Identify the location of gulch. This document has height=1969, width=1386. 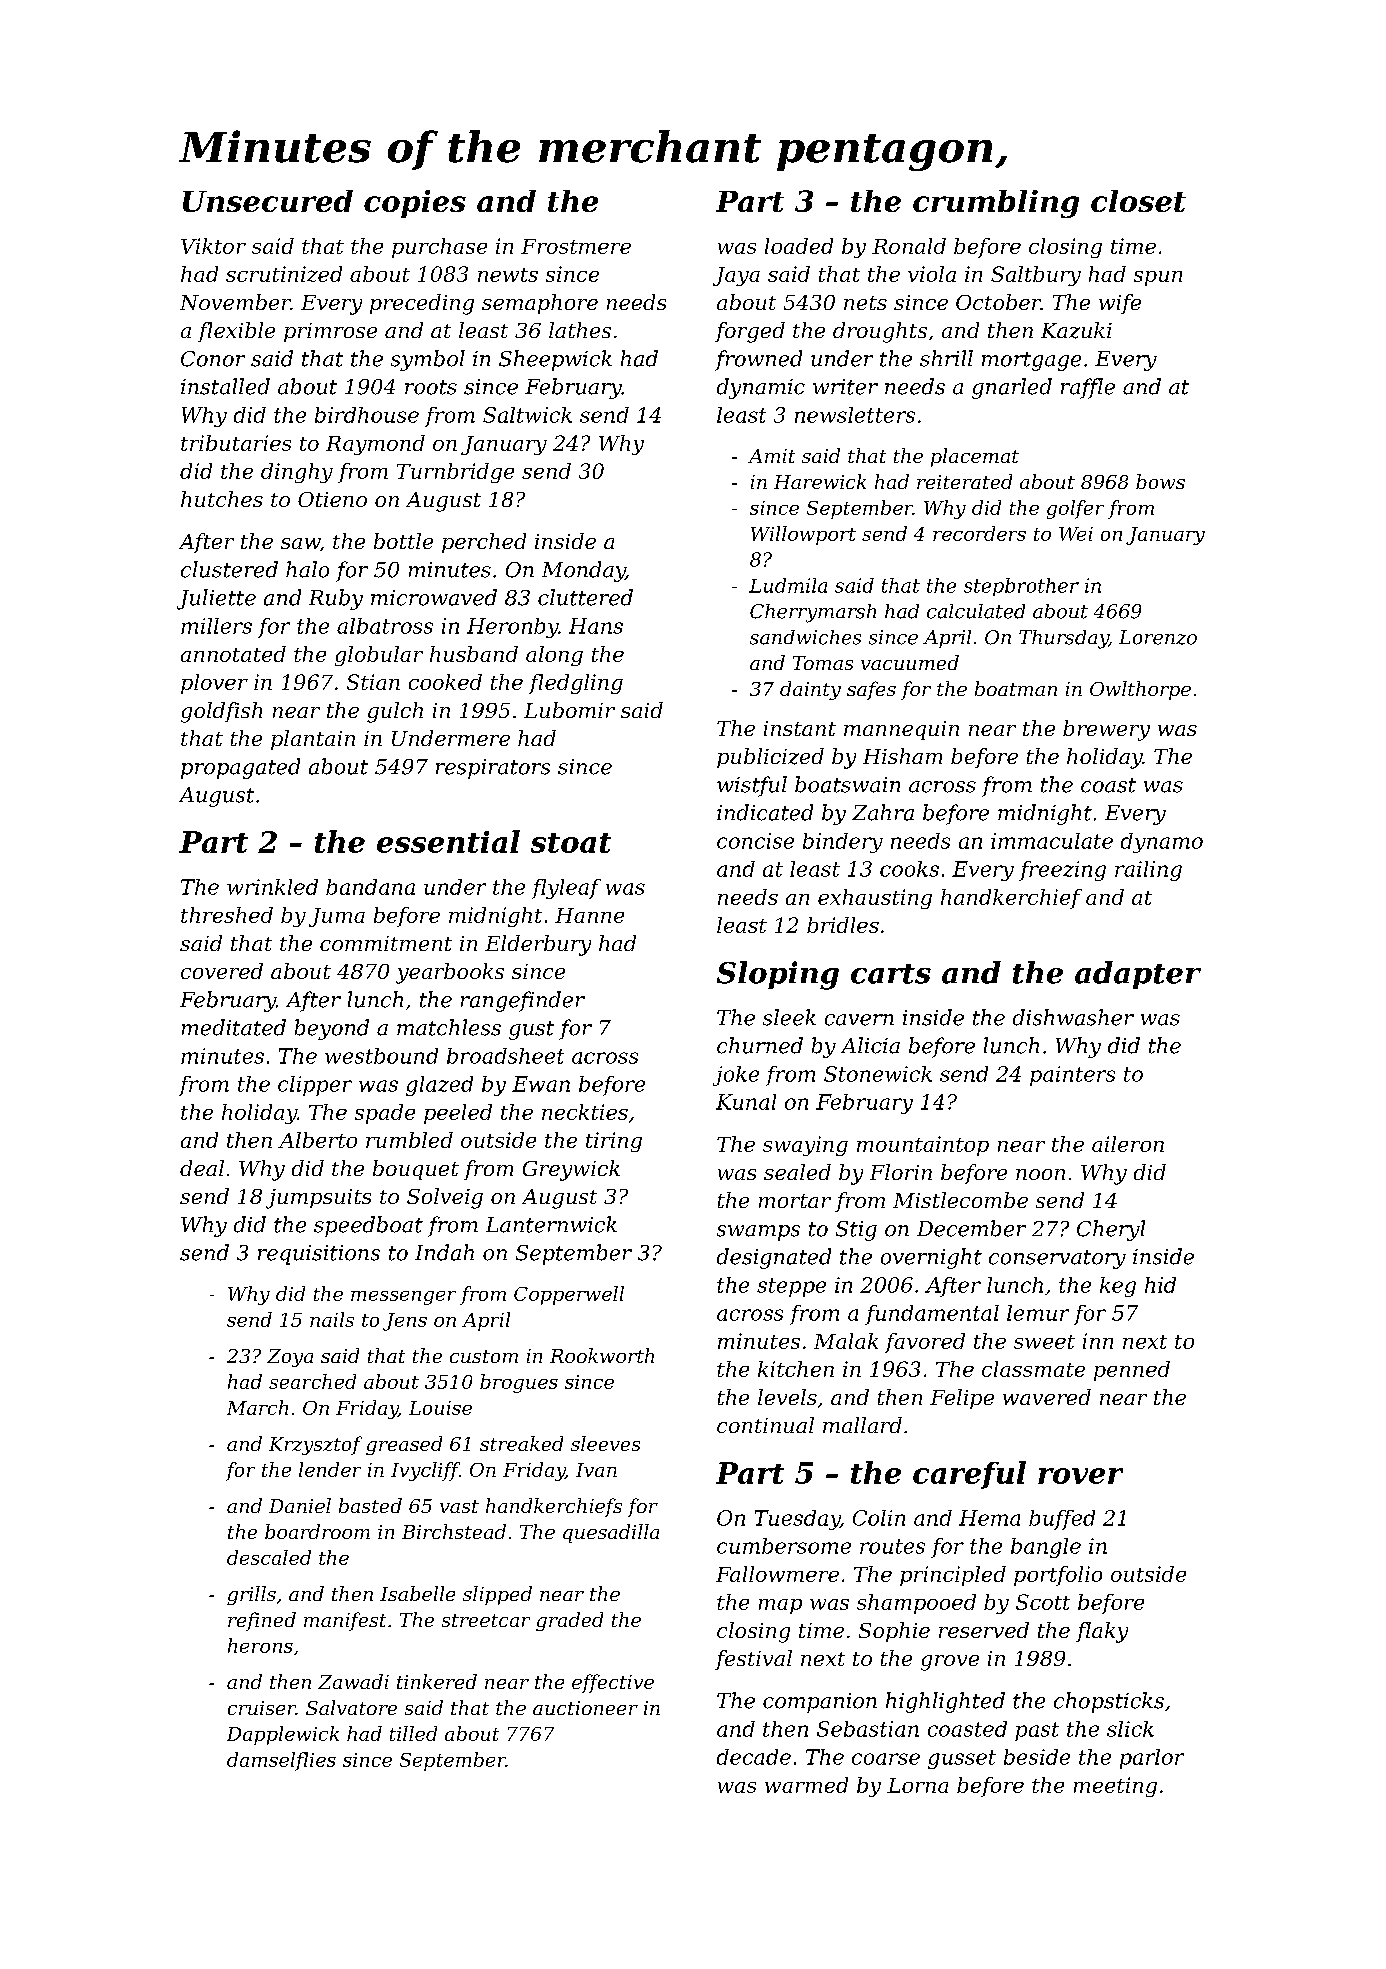
(395, 712).
